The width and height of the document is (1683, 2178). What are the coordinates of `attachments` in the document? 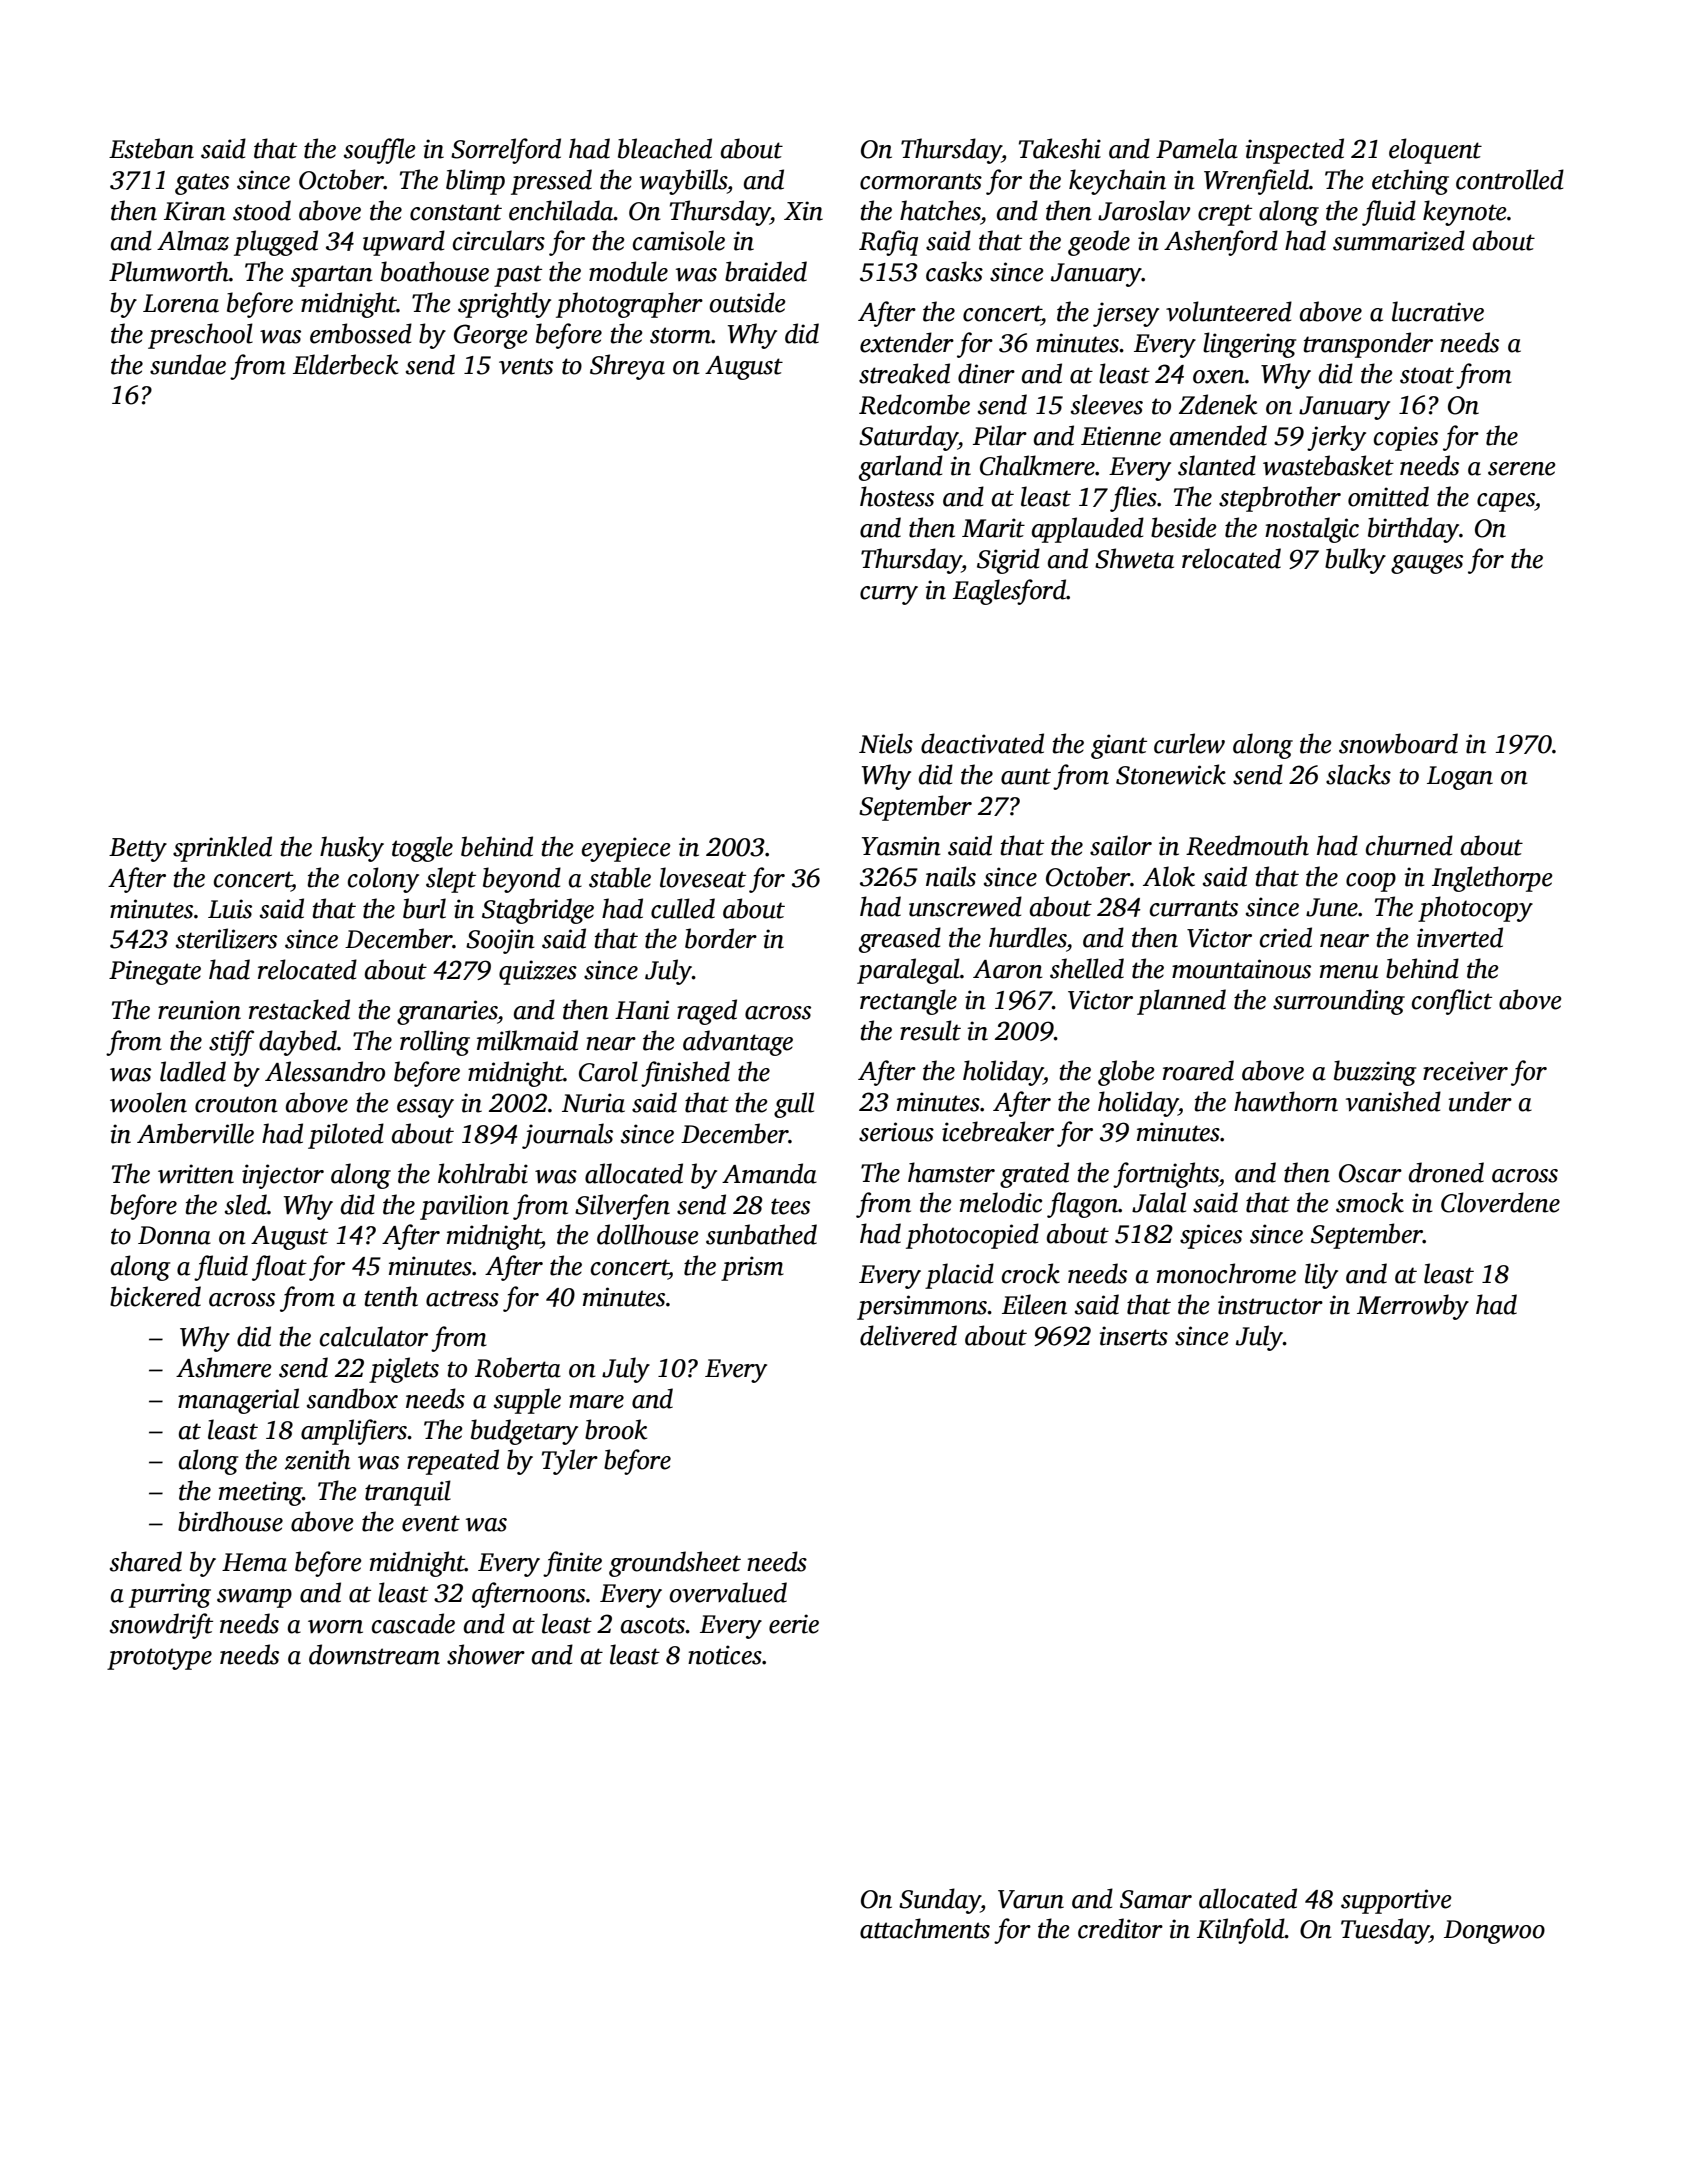 It's located at (925, 1928).
